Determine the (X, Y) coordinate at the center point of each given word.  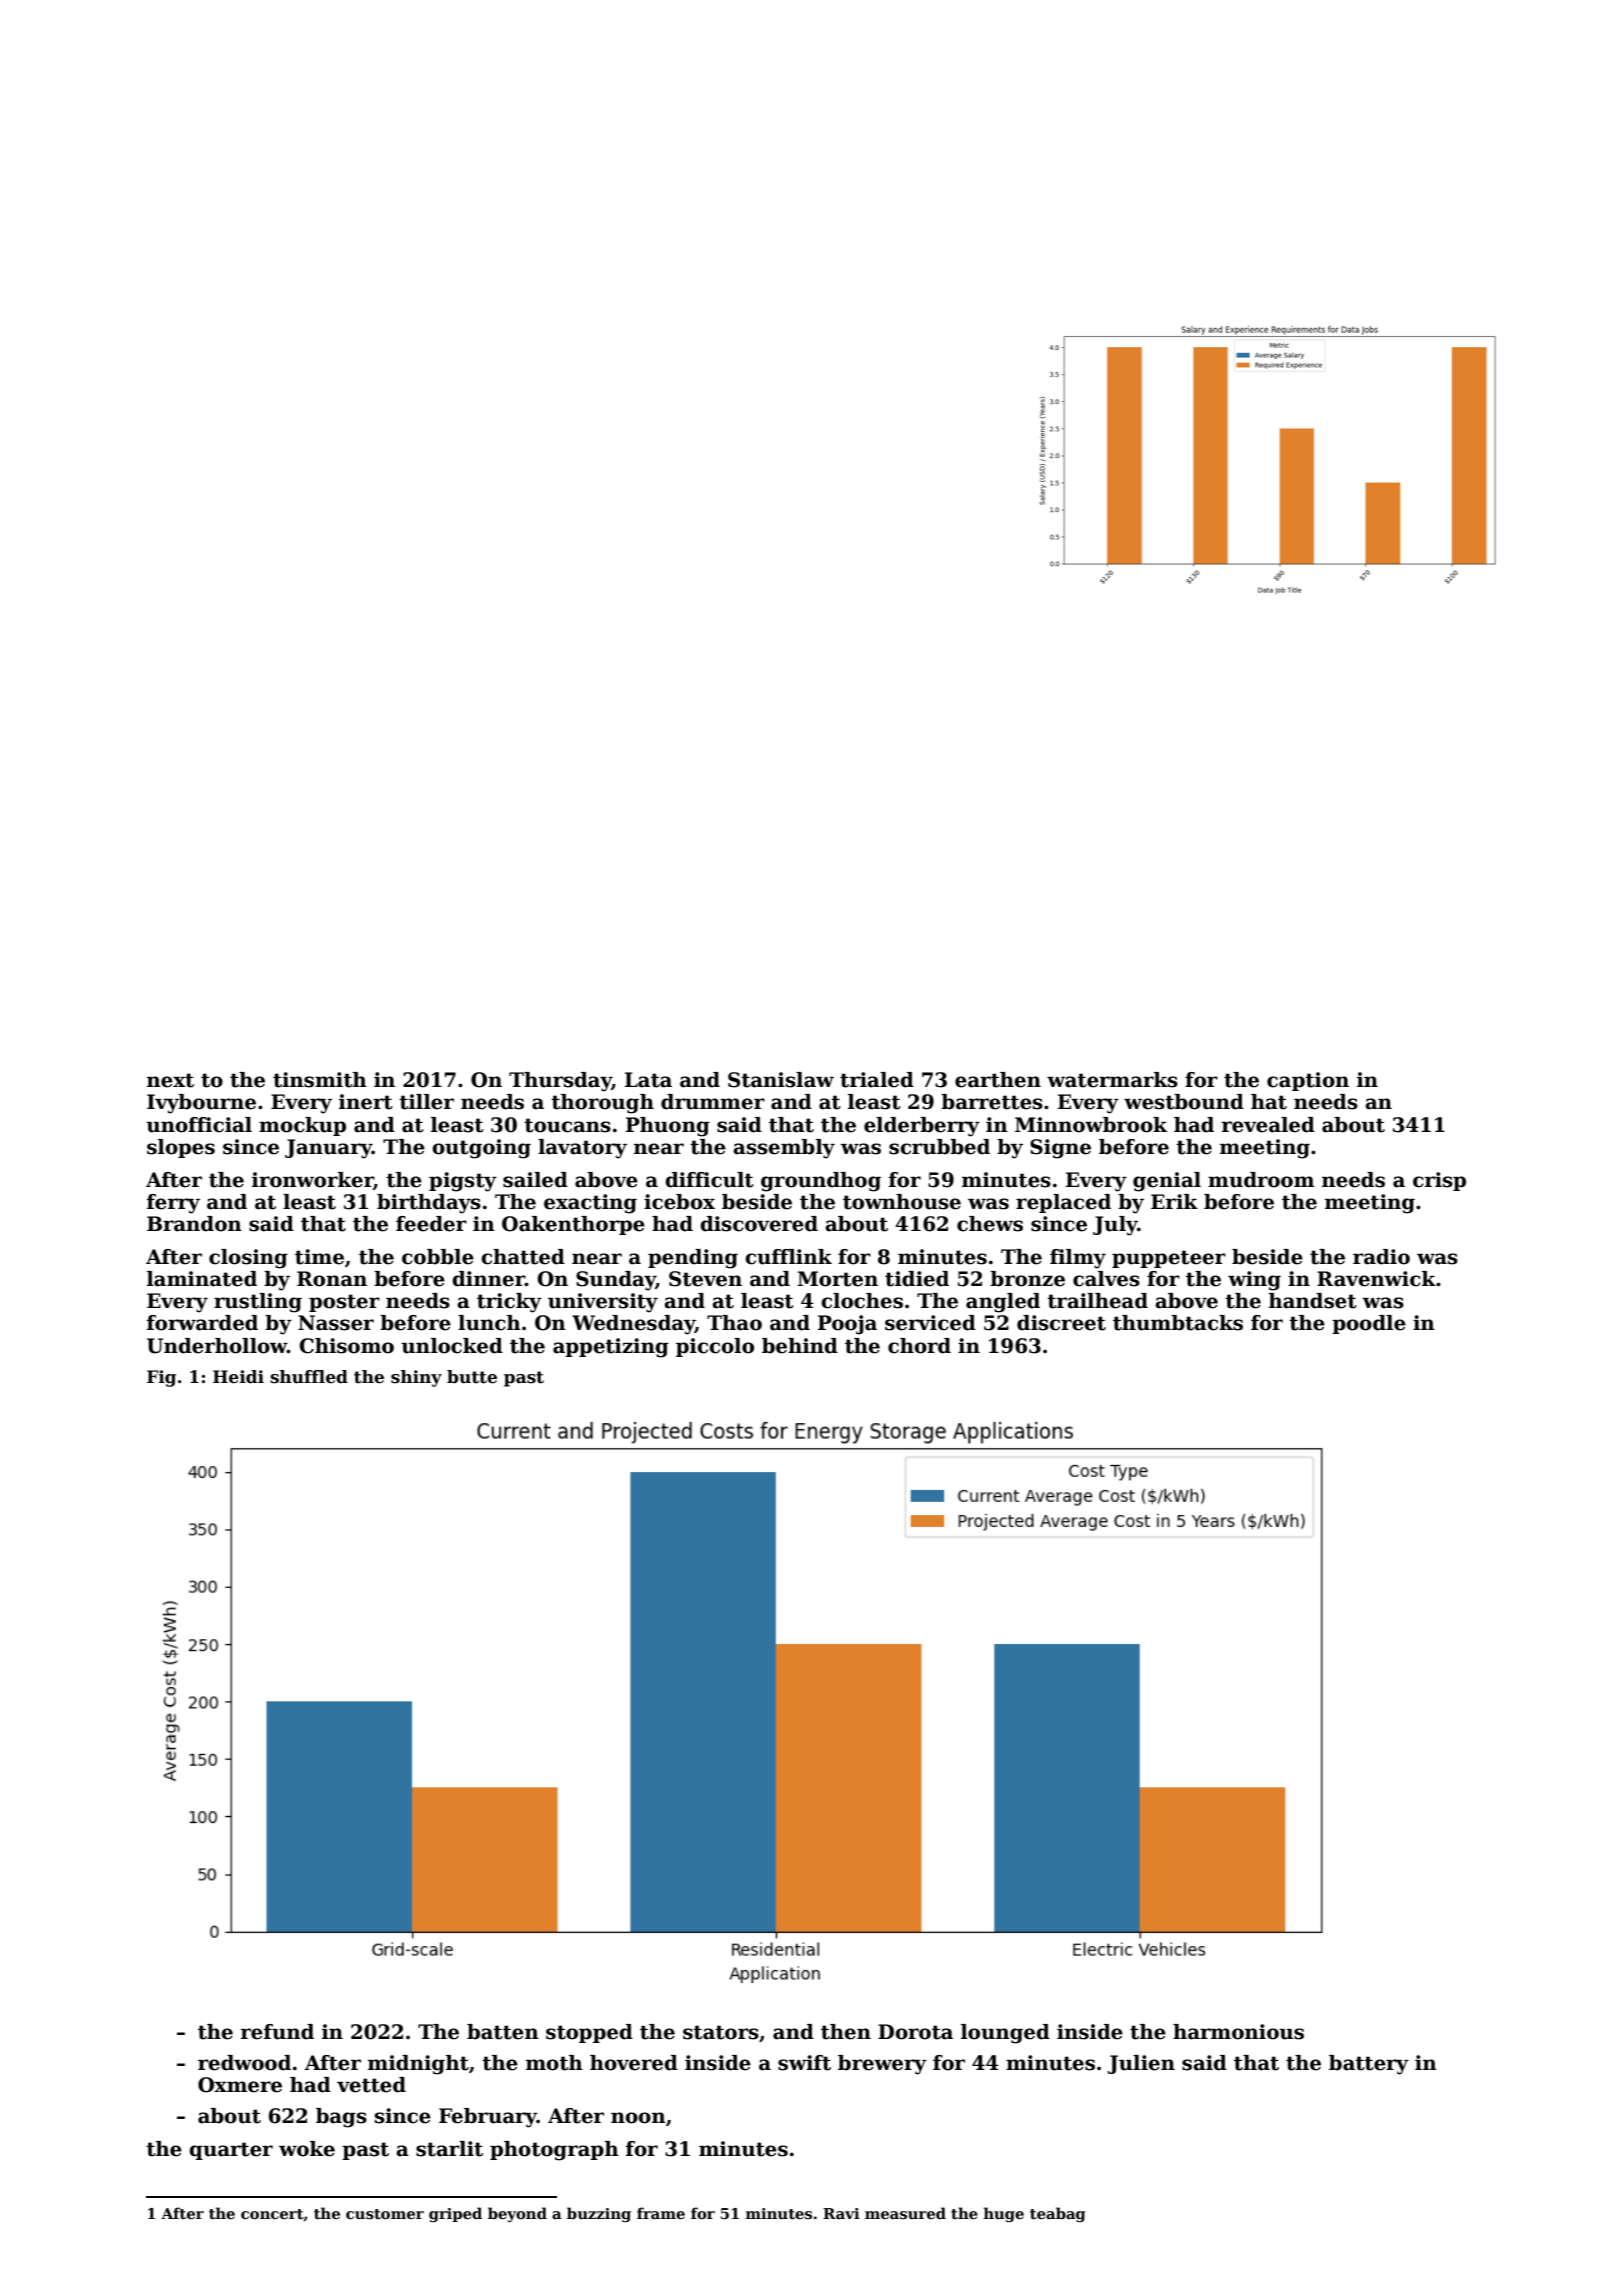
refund (277, 2032)
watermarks (1112, 1080)
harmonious (1238, 2032)
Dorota (915, 2032)
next (170, 1080)
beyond (517, 2214)
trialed (877, 1080)
